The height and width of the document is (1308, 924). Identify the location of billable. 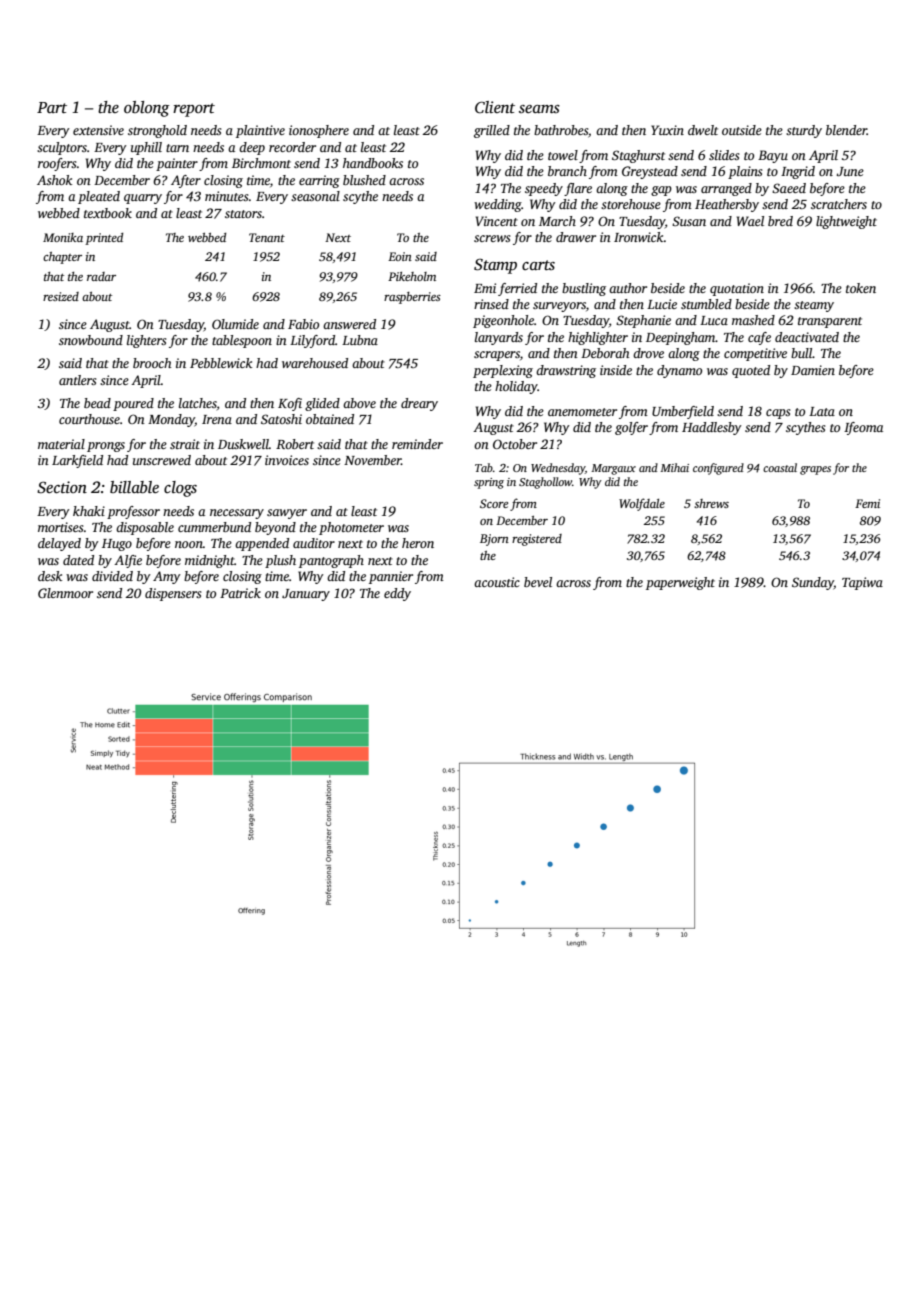
(134, 487).
